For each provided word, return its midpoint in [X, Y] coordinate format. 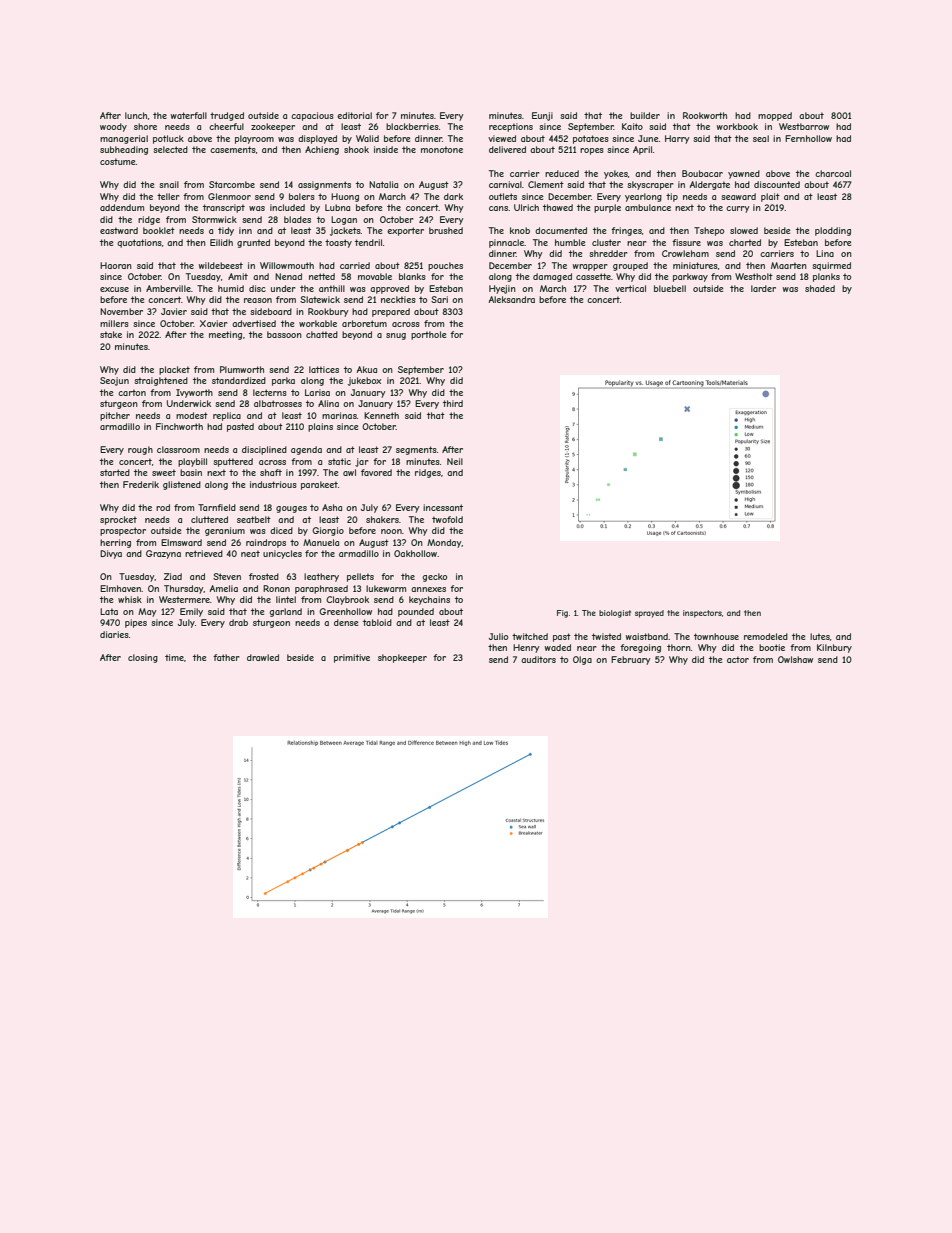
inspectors [702, 614]
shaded [820, 288]
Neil [455, 461]
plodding [833, 231]
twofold [447, 519]
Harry [677, 139]
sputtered [233, 462]
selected [170, 149]
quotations [139, 243]
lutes [820, 636]
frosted [264, 576]
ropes [592, 151]
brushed [446, 230]
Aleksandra [511, 299]
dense [346, 622]
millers [114, 323]
